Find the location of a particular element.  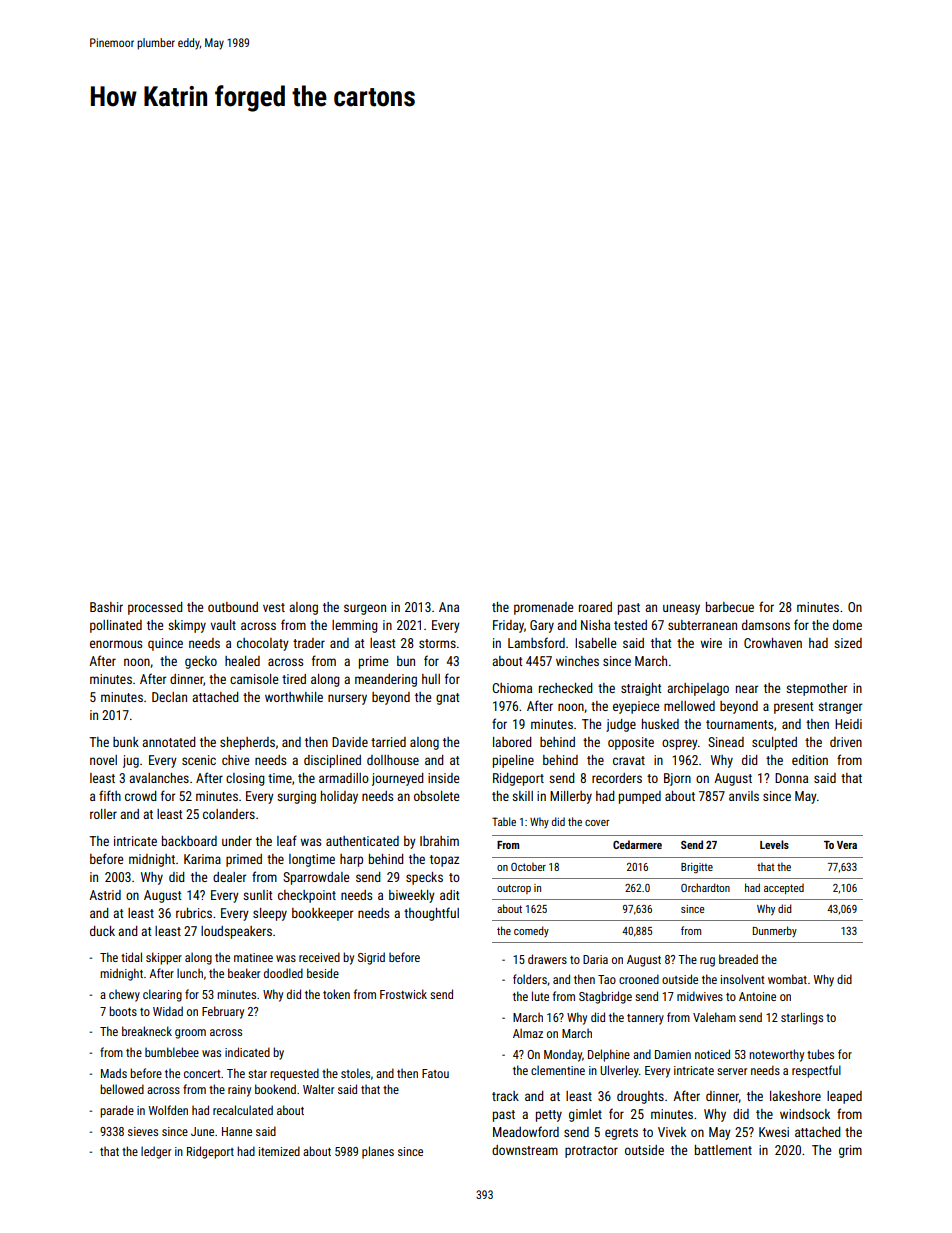

barbecue is located at coordinates (730, 607).
